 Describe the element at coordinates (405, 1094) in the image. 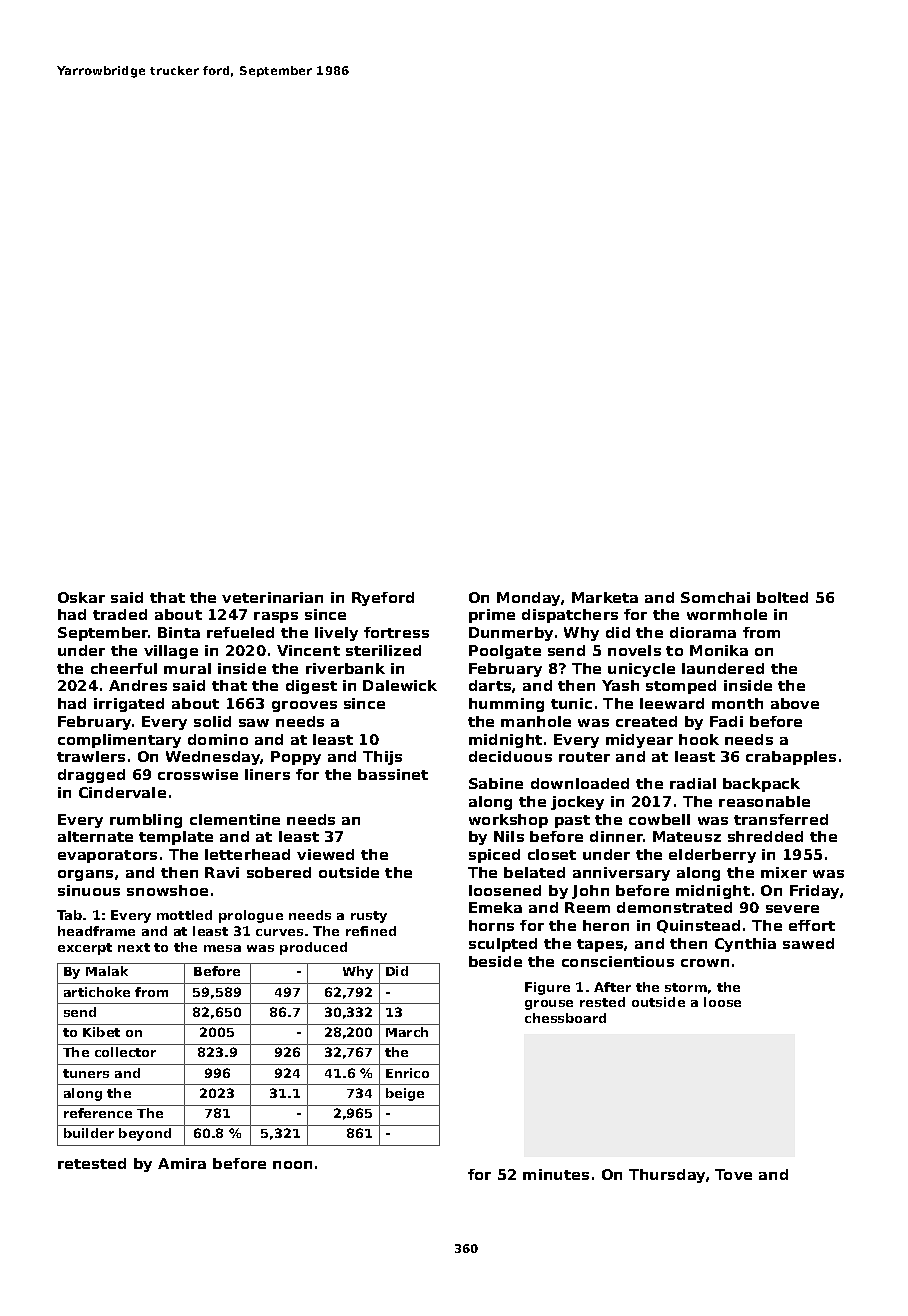

I see `beige` at that location.
